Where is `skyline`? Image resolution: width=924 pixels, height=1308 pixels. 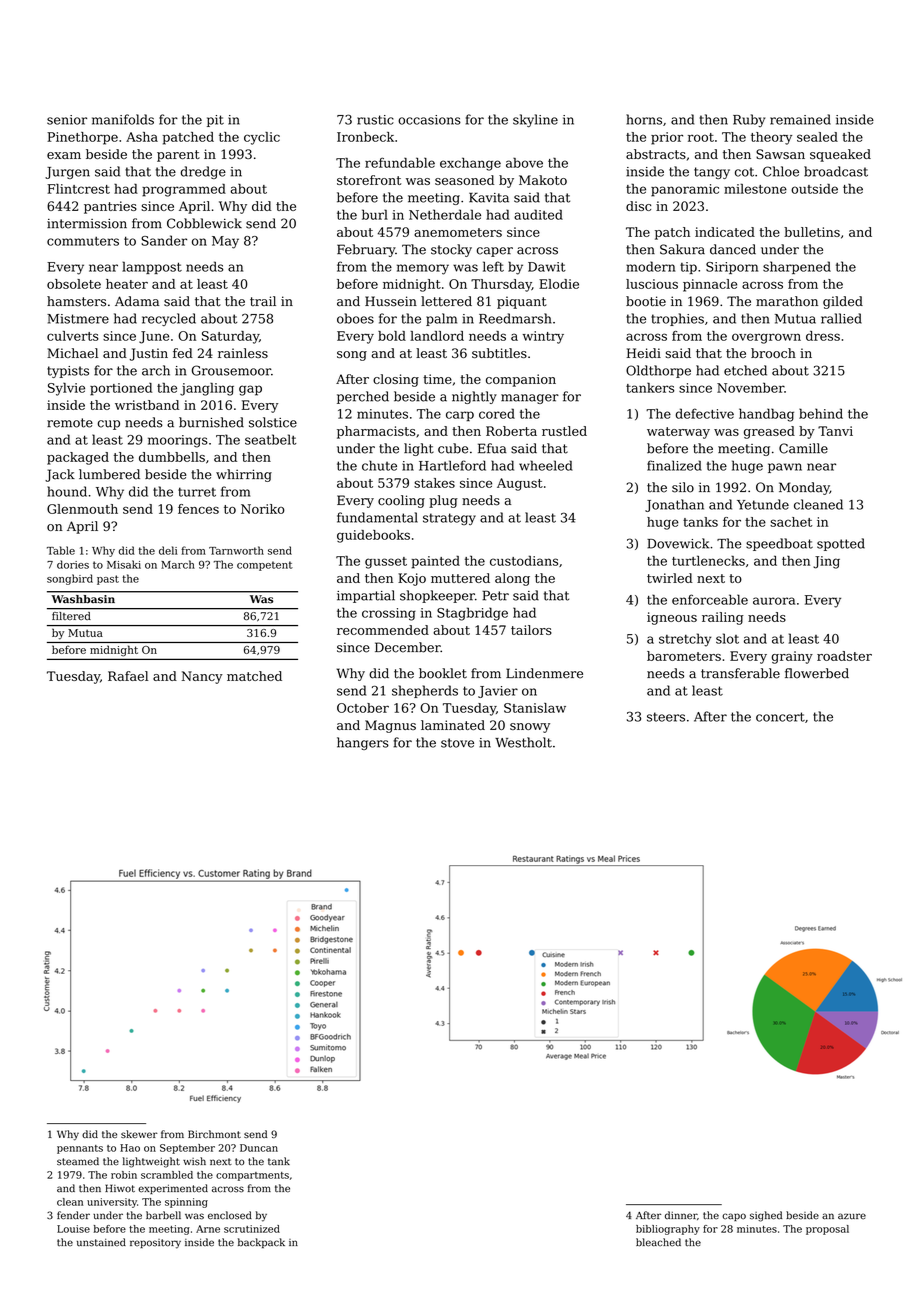
skyline is located at coordinates (535, 120).
